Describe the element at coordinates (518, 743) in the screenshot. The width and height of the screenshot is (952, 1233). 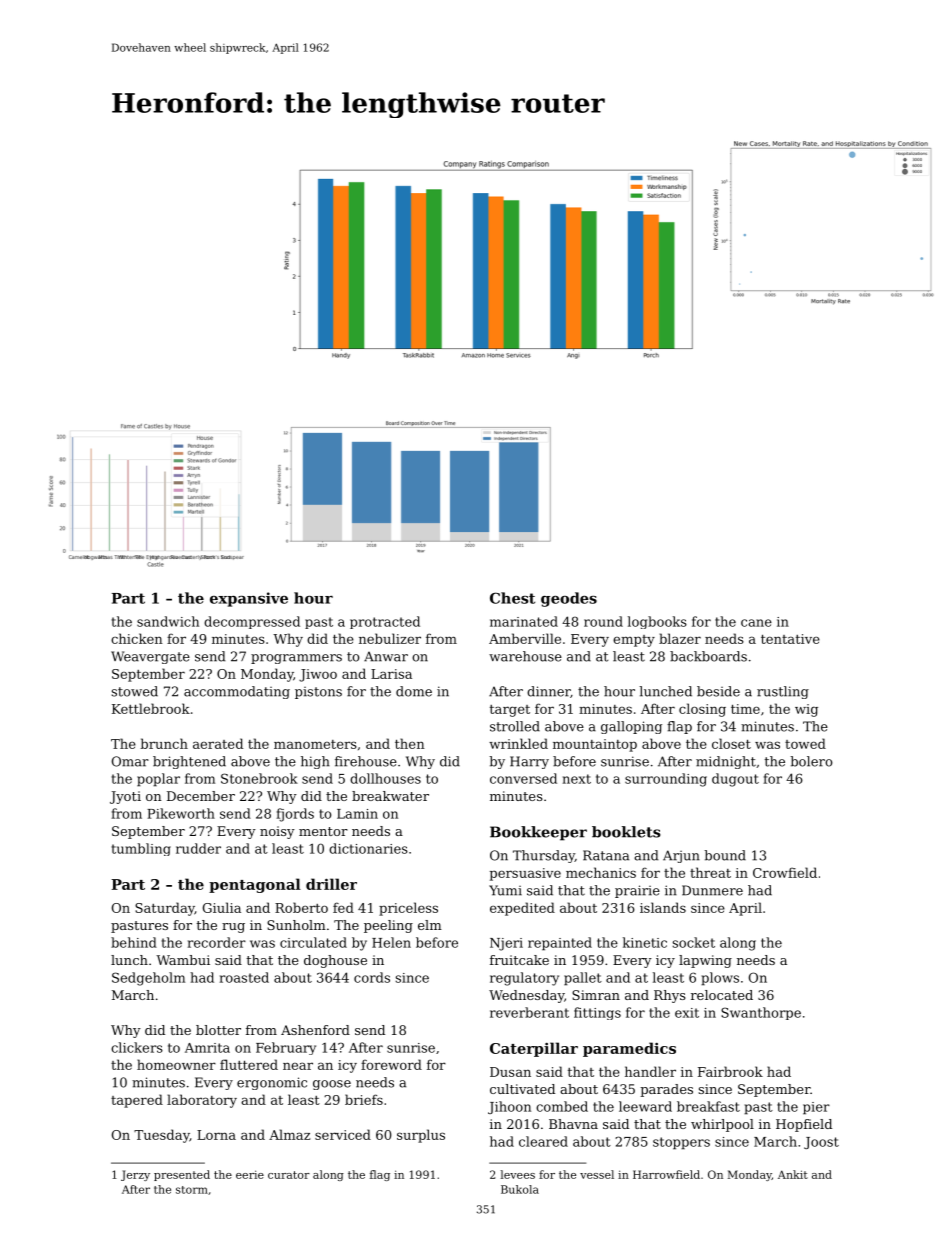
I see `wrinkled` at that location.
